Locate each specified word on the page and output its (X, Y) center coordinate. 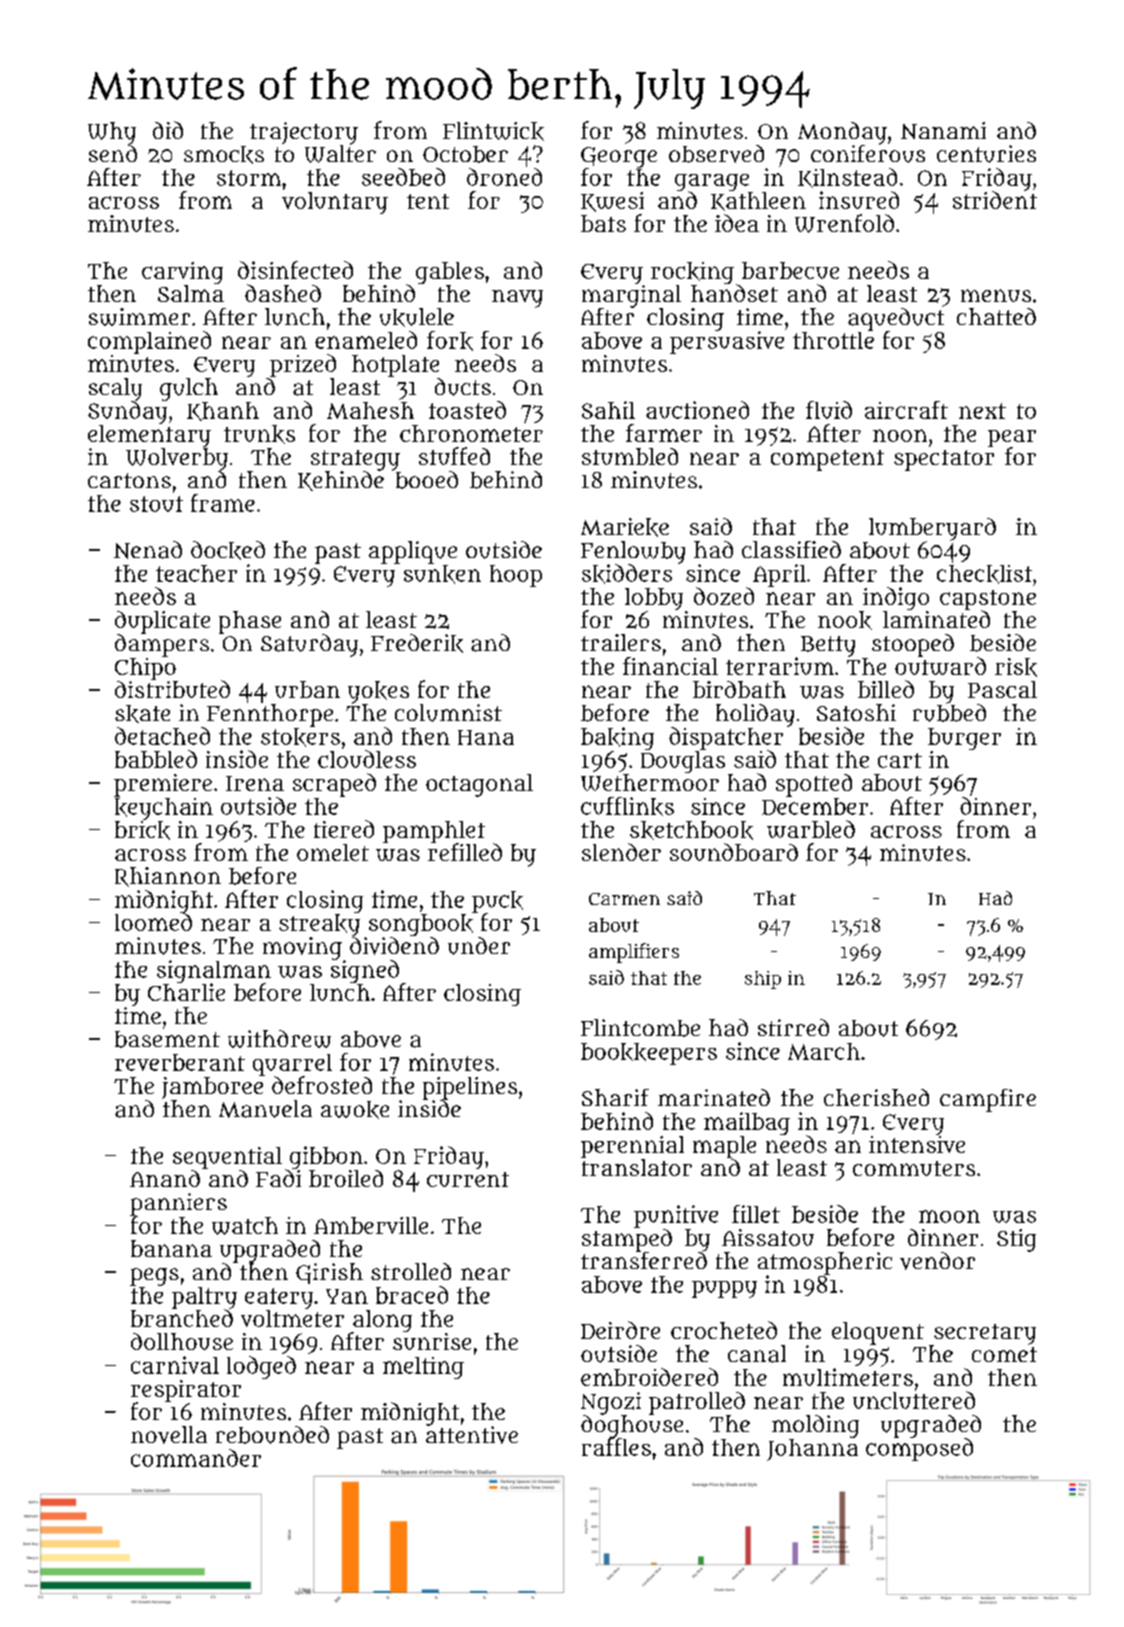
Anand (165, 1178)
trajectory (304, 133)
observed (716, 154)
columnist (448, 713)
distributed (172, 689)
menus (996, 295)
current (468, 1179)
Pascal (1002, 689)
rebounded (272, 1435)
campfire (988, 1100)
